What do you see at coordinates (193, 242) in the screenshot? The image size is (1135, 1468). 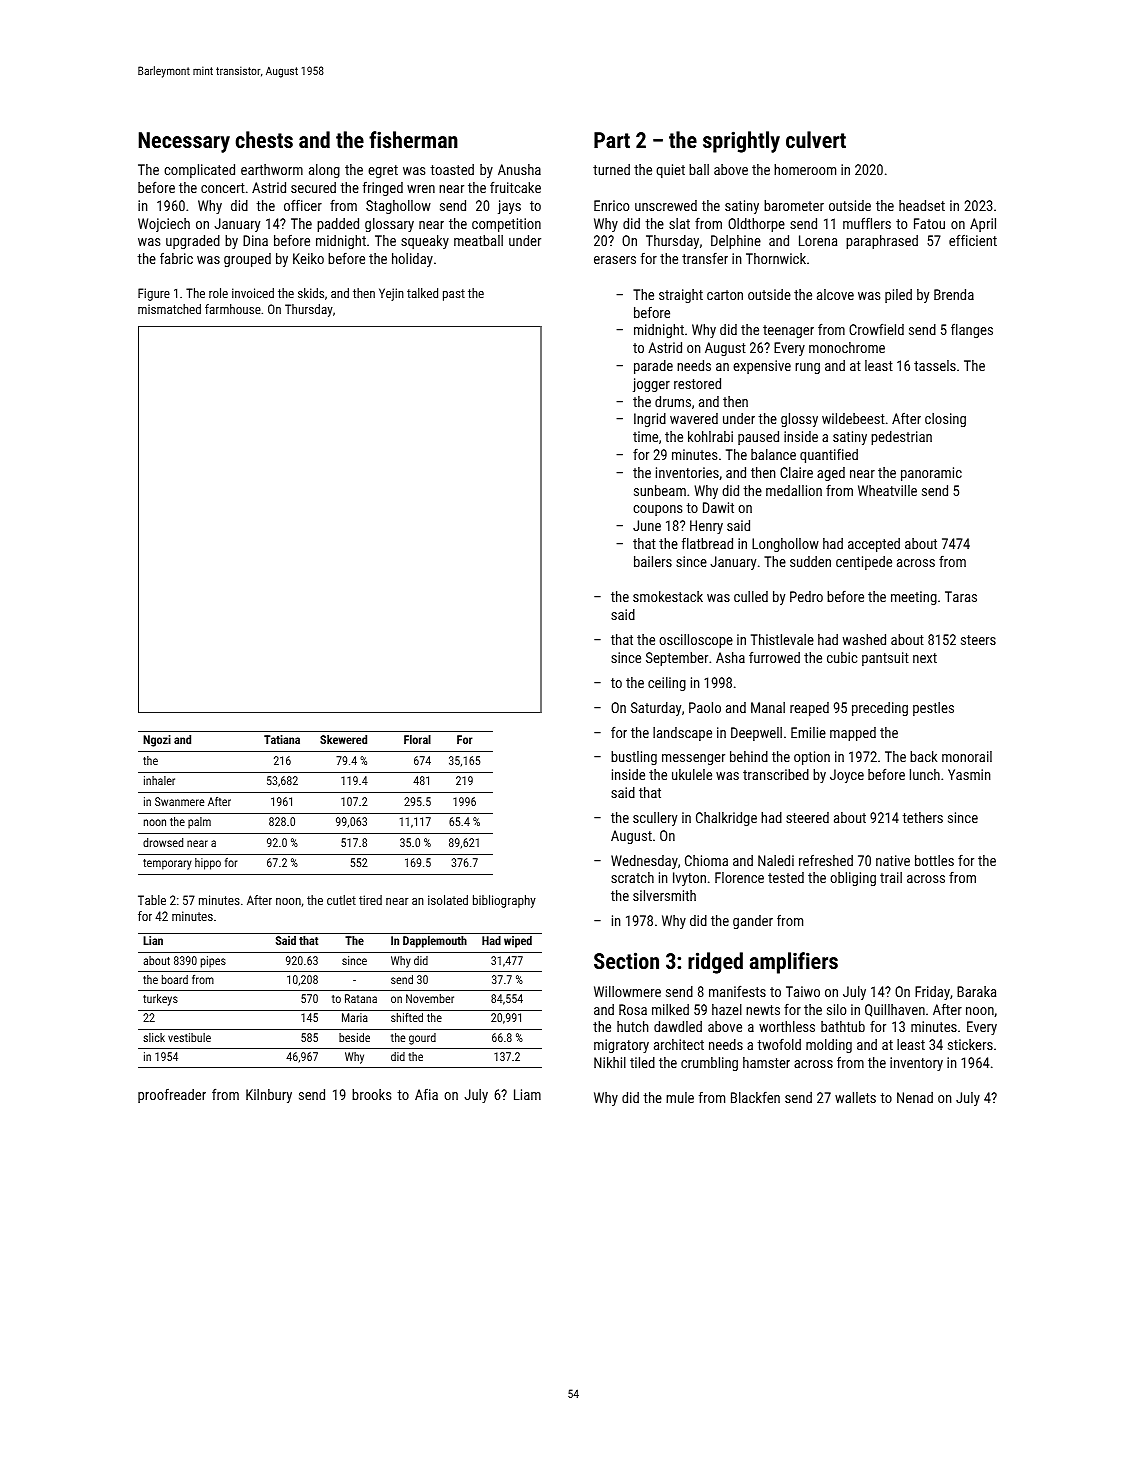 I see `upgraded` at bounding box center [193, 242].
